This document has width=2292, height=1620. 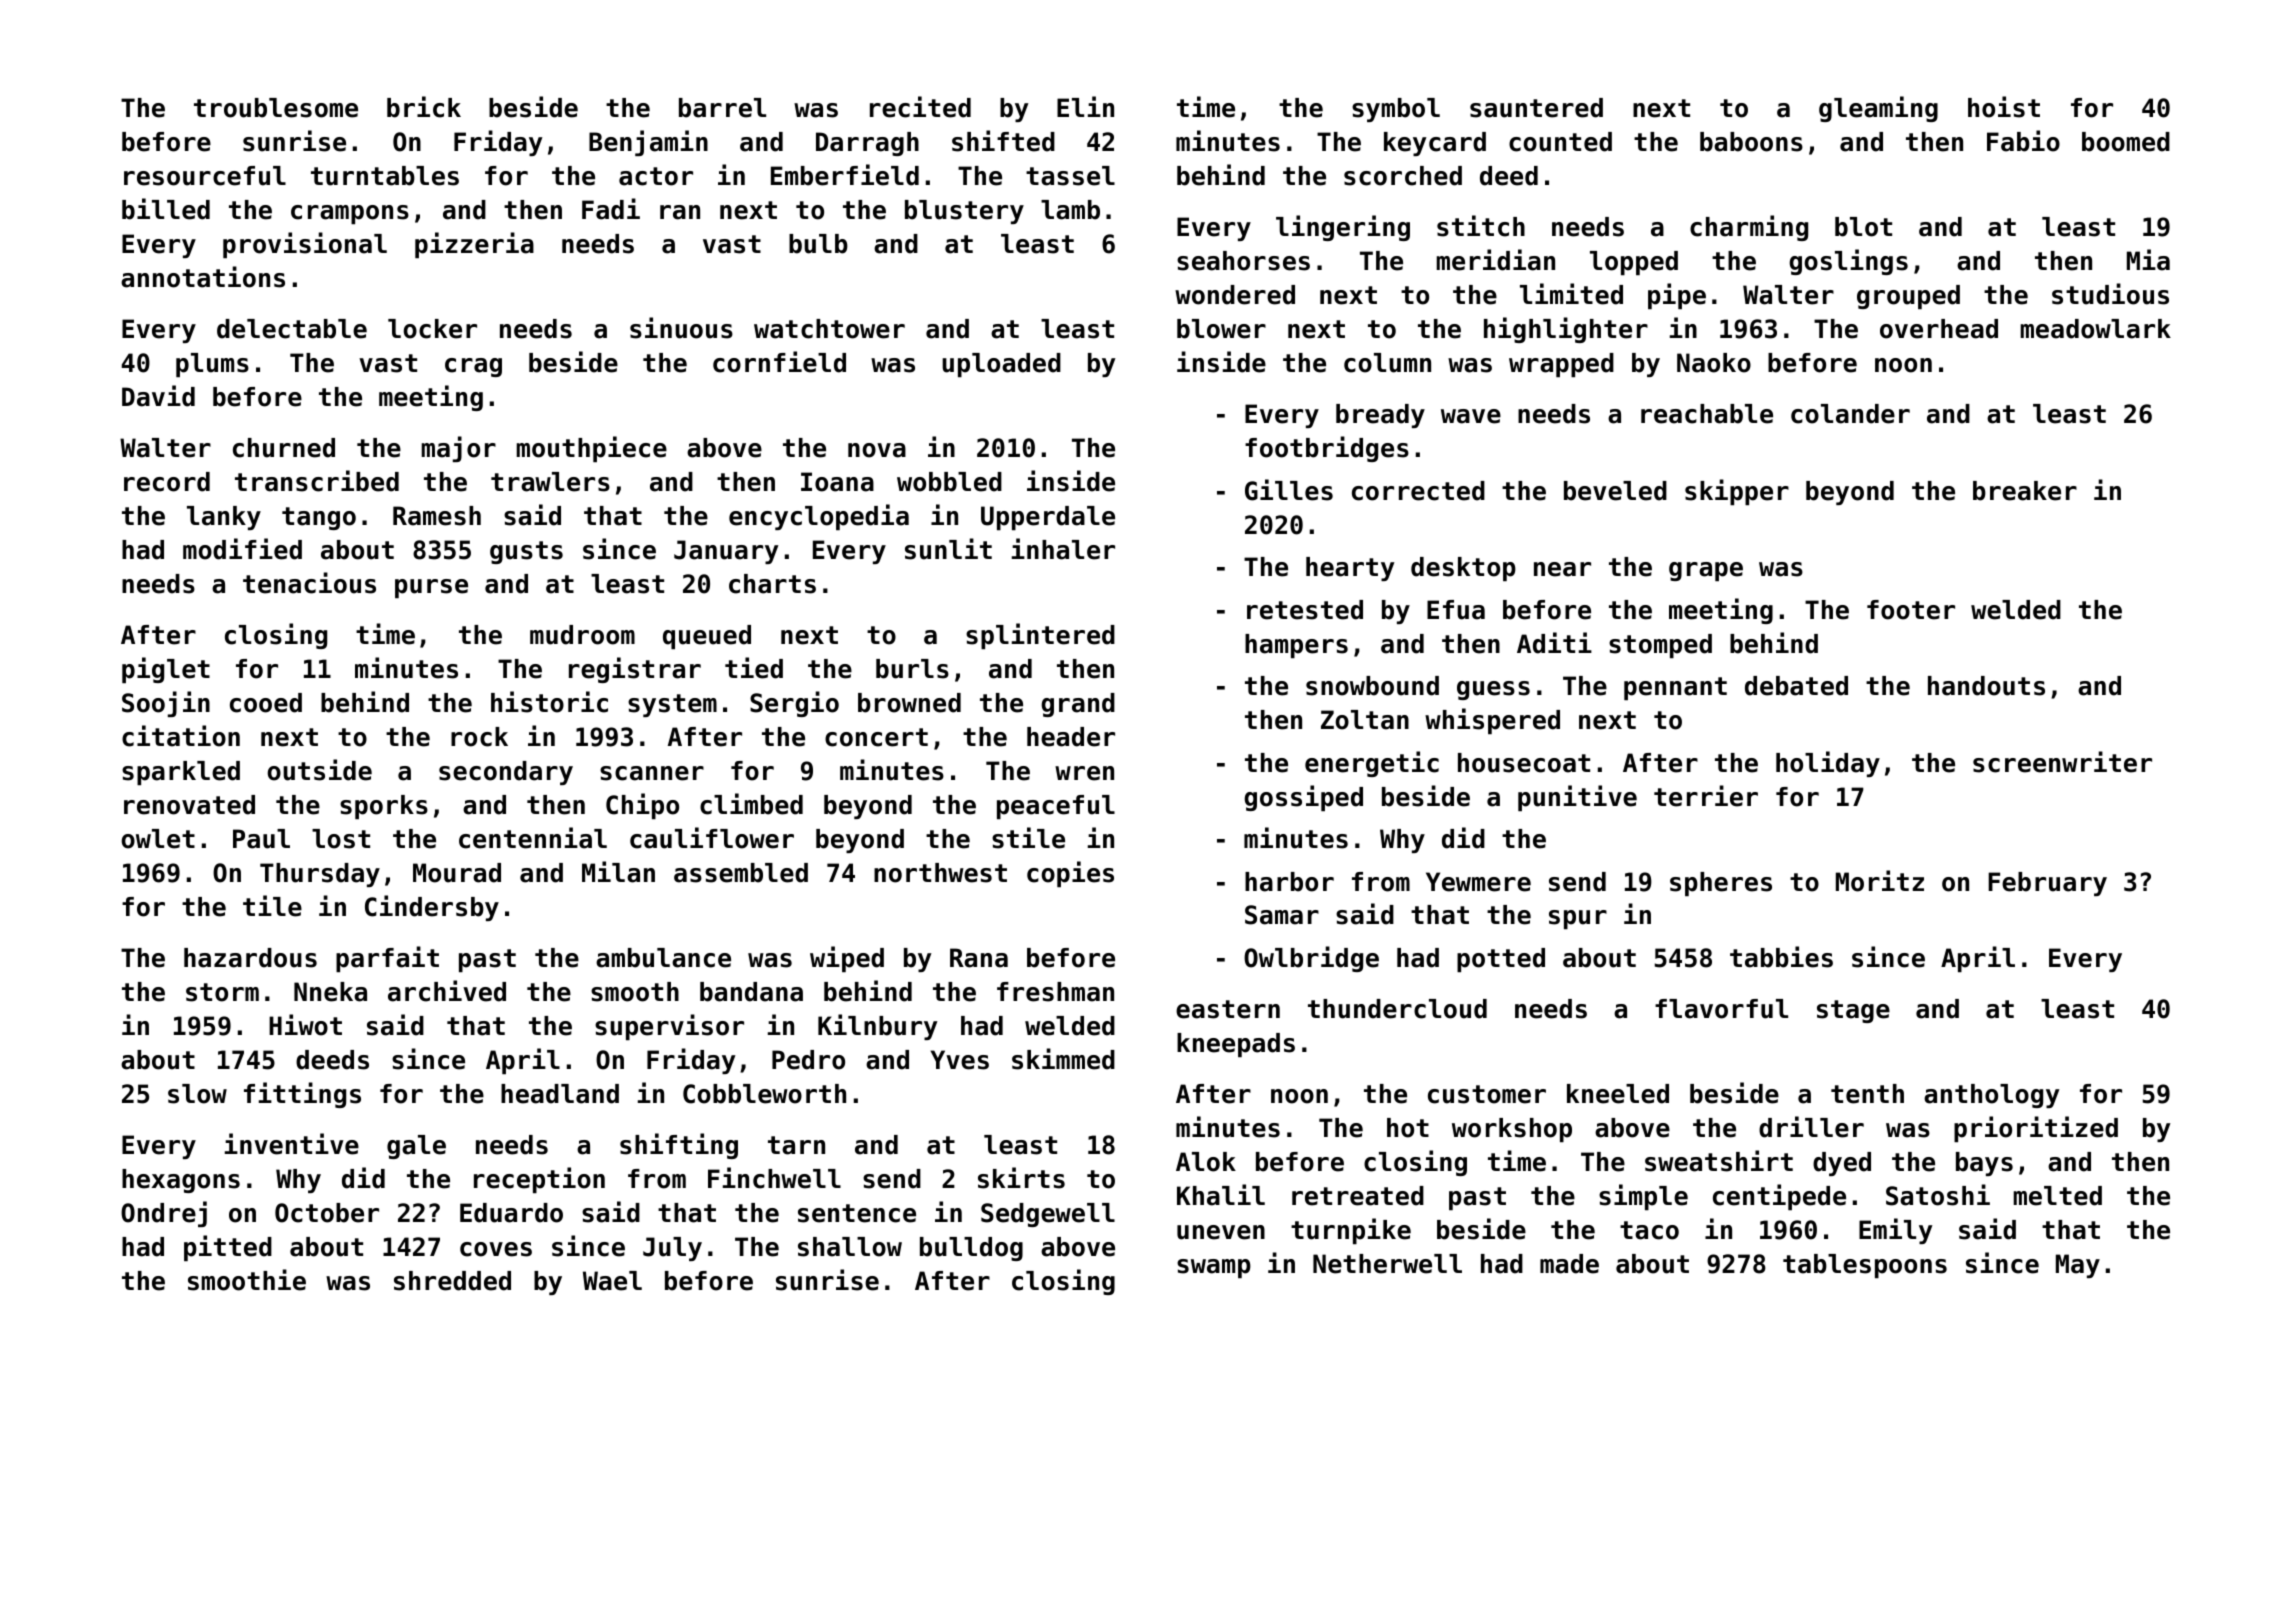 I want to click on Benjamin, so click(x=648, y=143).
